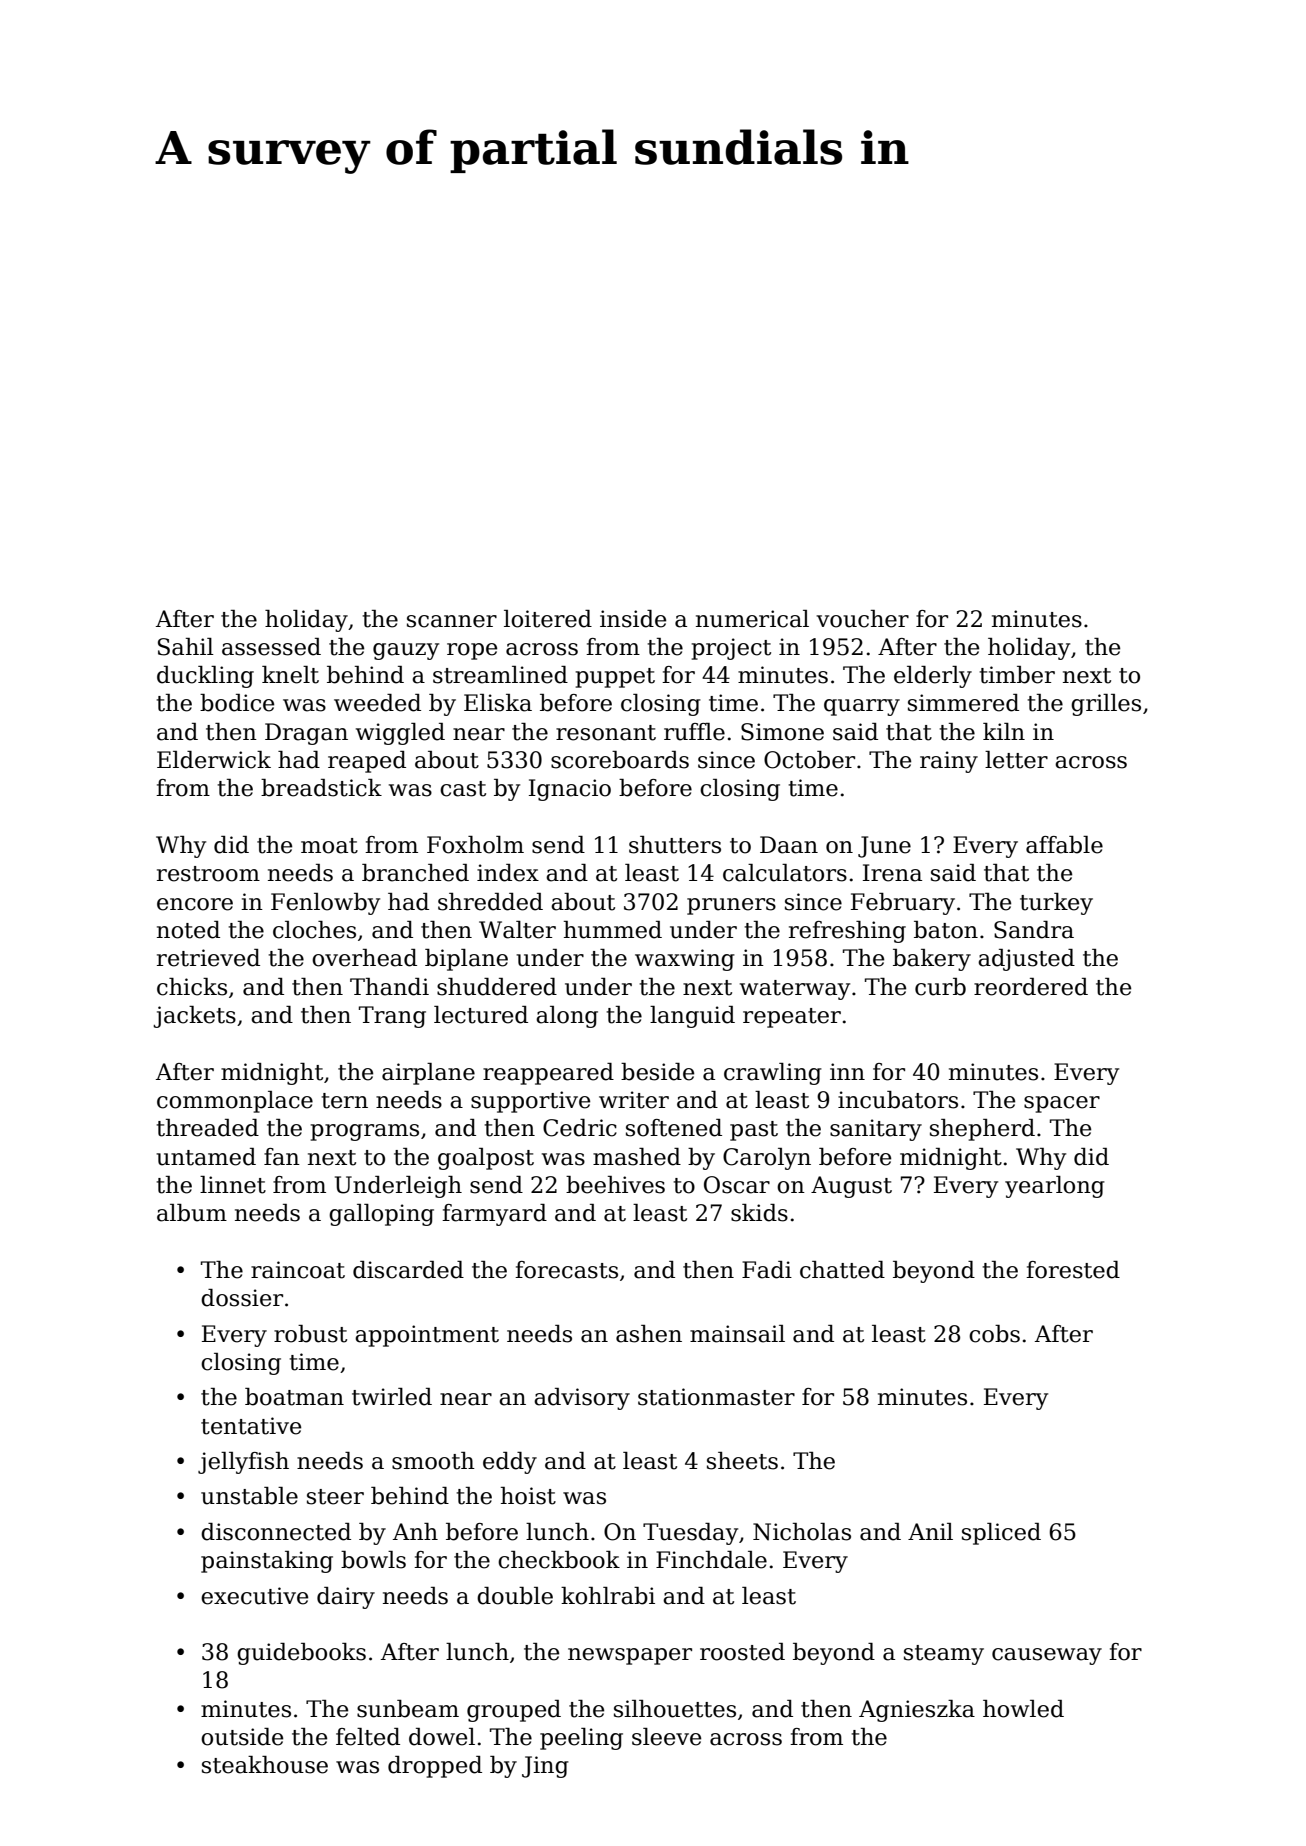 This page has width=1306, height=1846. I want to click on cobs, so click(994, 1334).
